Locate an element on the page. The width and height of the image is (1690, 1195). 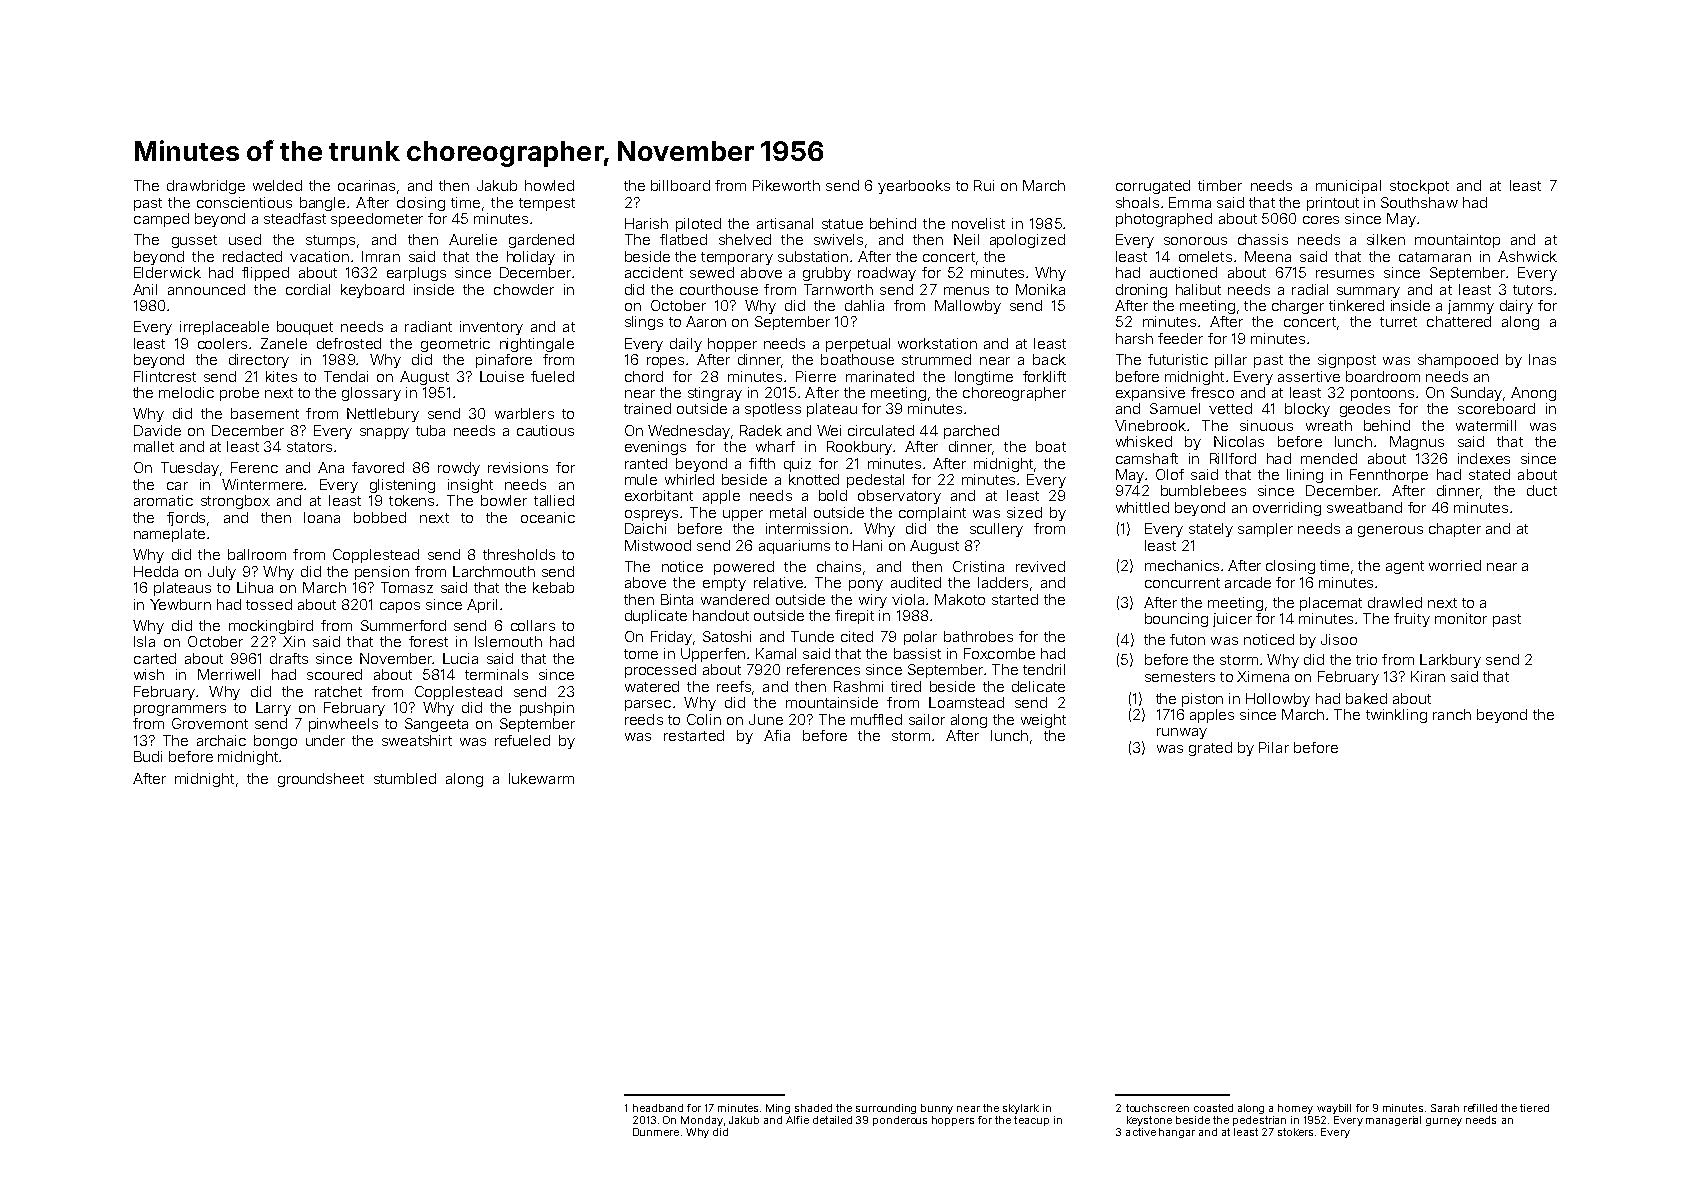
Anil is located at coordinates (145, 289).
